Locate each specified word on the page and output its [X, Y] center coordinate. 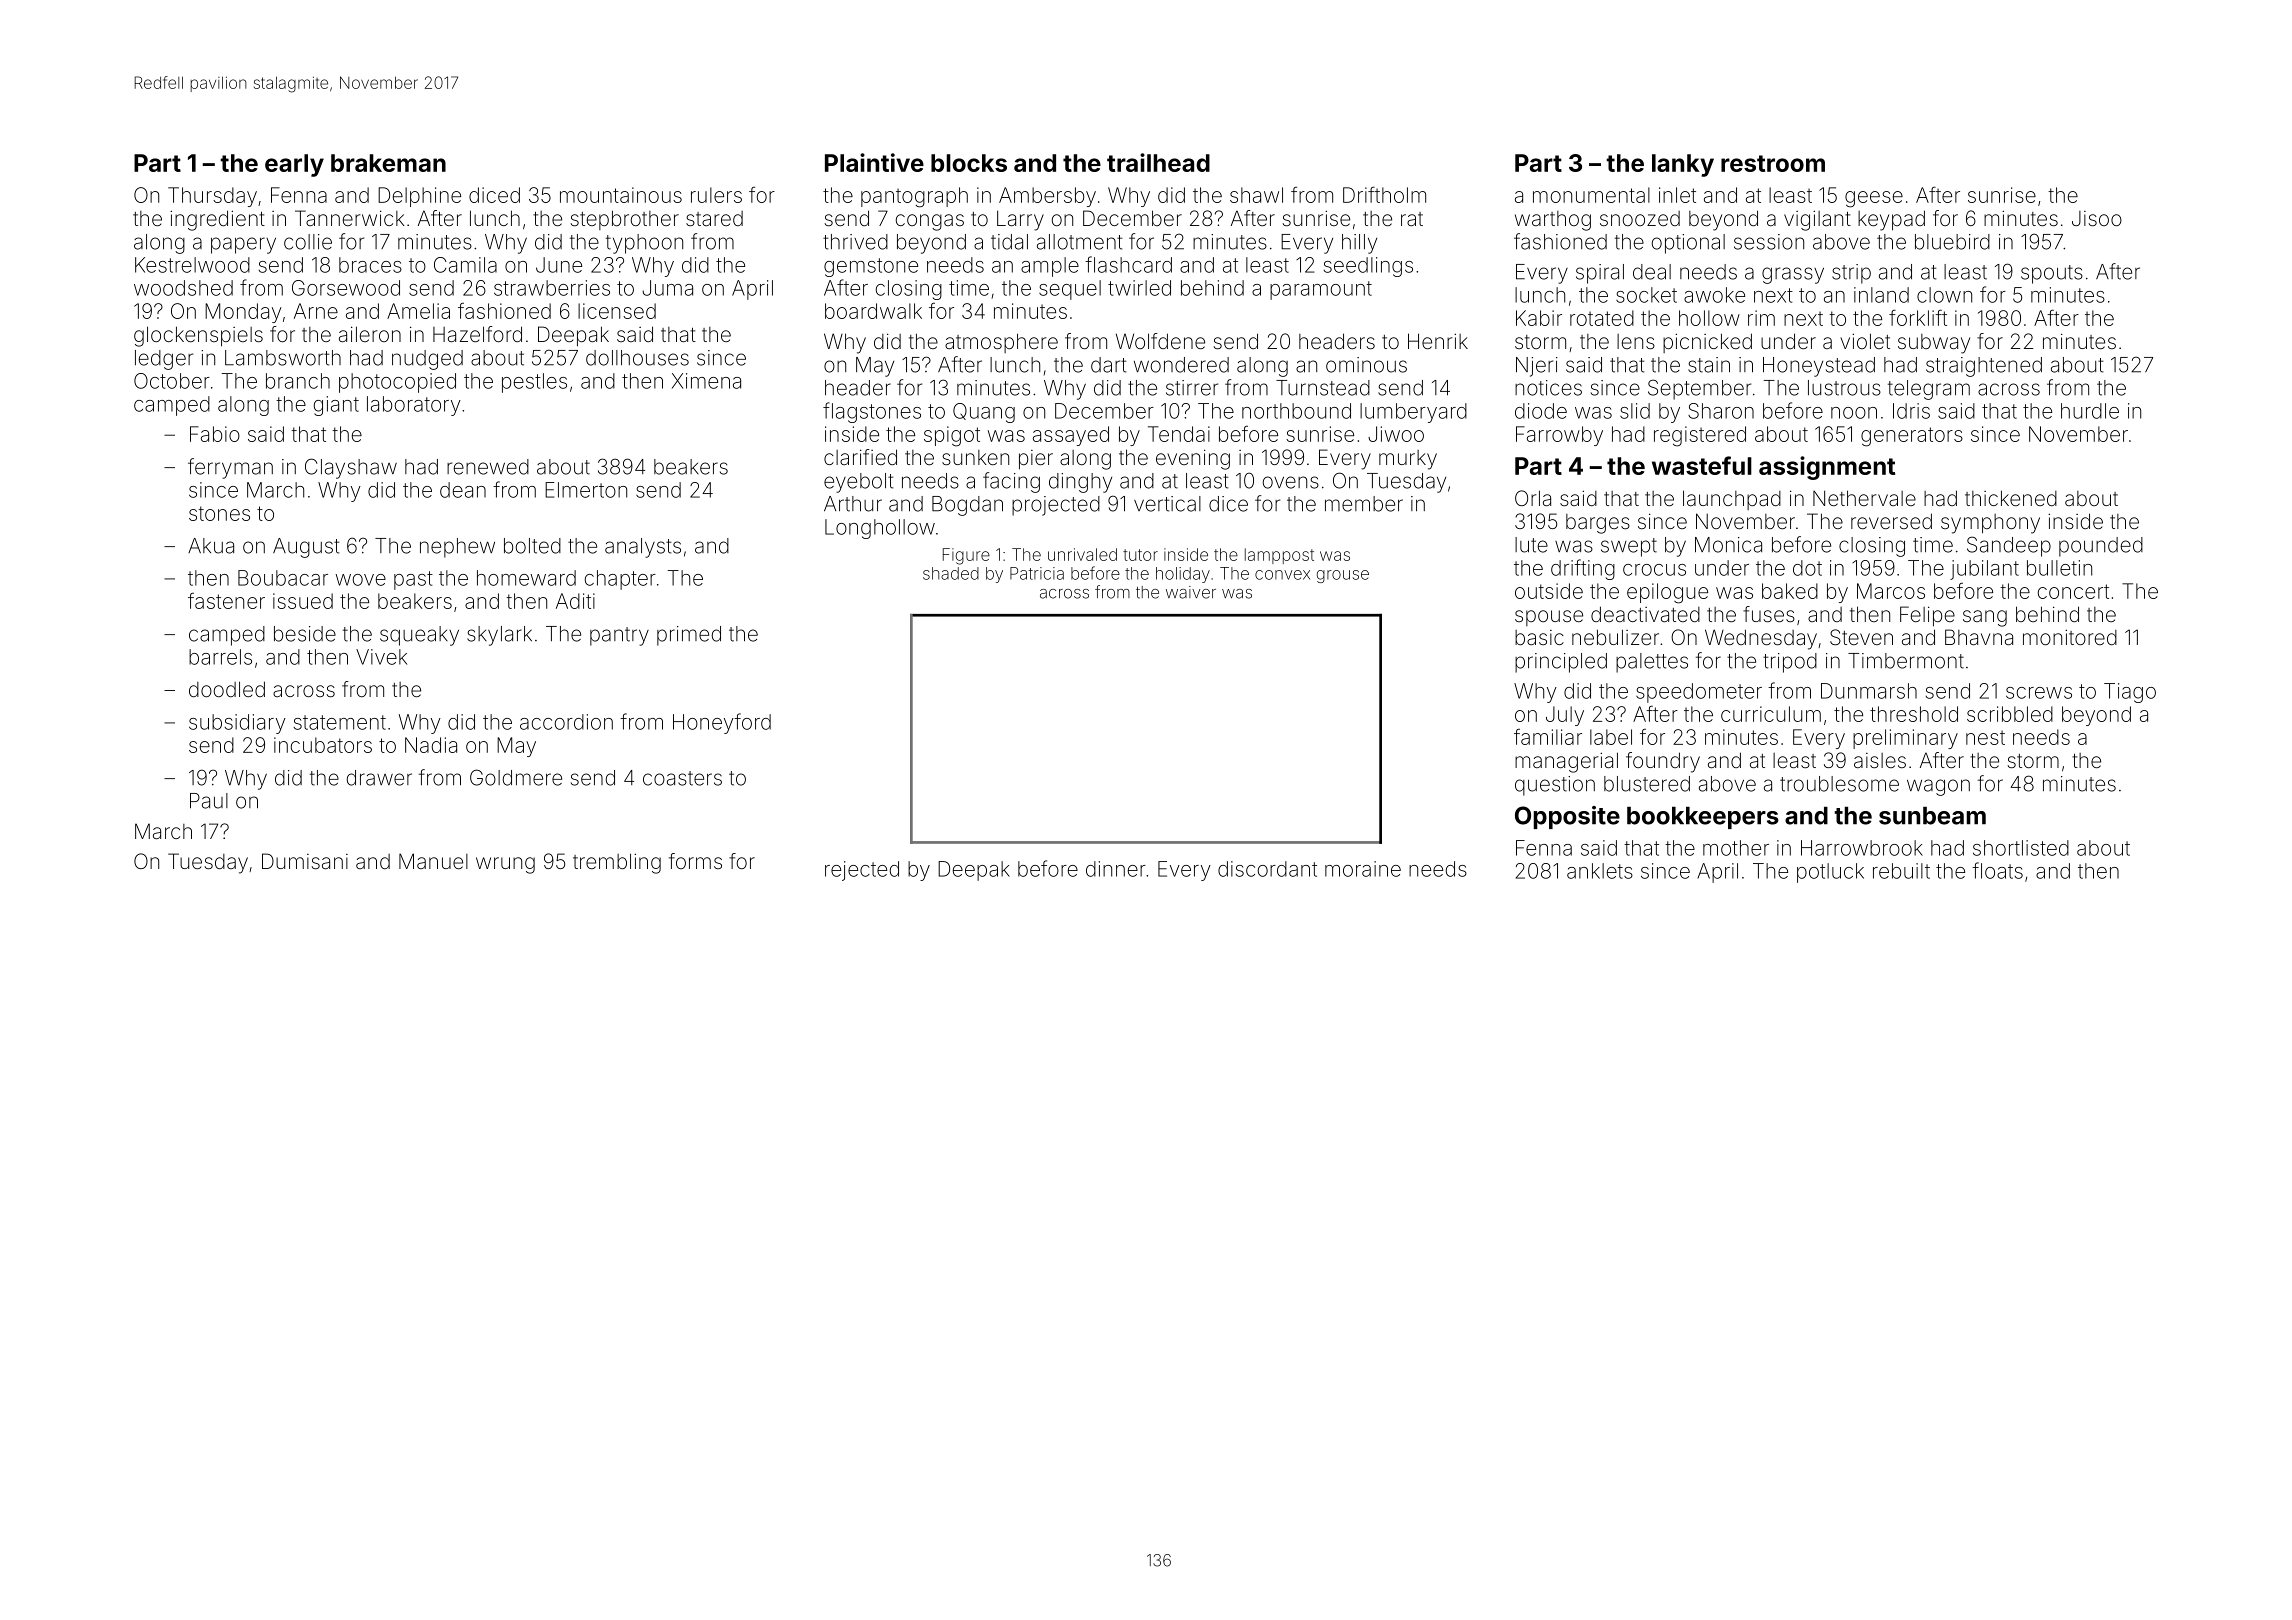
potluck [1830, 873]
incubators [323, 745]
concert [2073, 591]
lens [1636, 341]
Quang [984, 413]
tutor [1140, 555]
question [1555, 786]
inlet [1677, 195]
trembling [617, 863]
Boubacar [283, 578]
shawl [1256, 195]
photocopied [397, 383]
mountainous [621, 195]
